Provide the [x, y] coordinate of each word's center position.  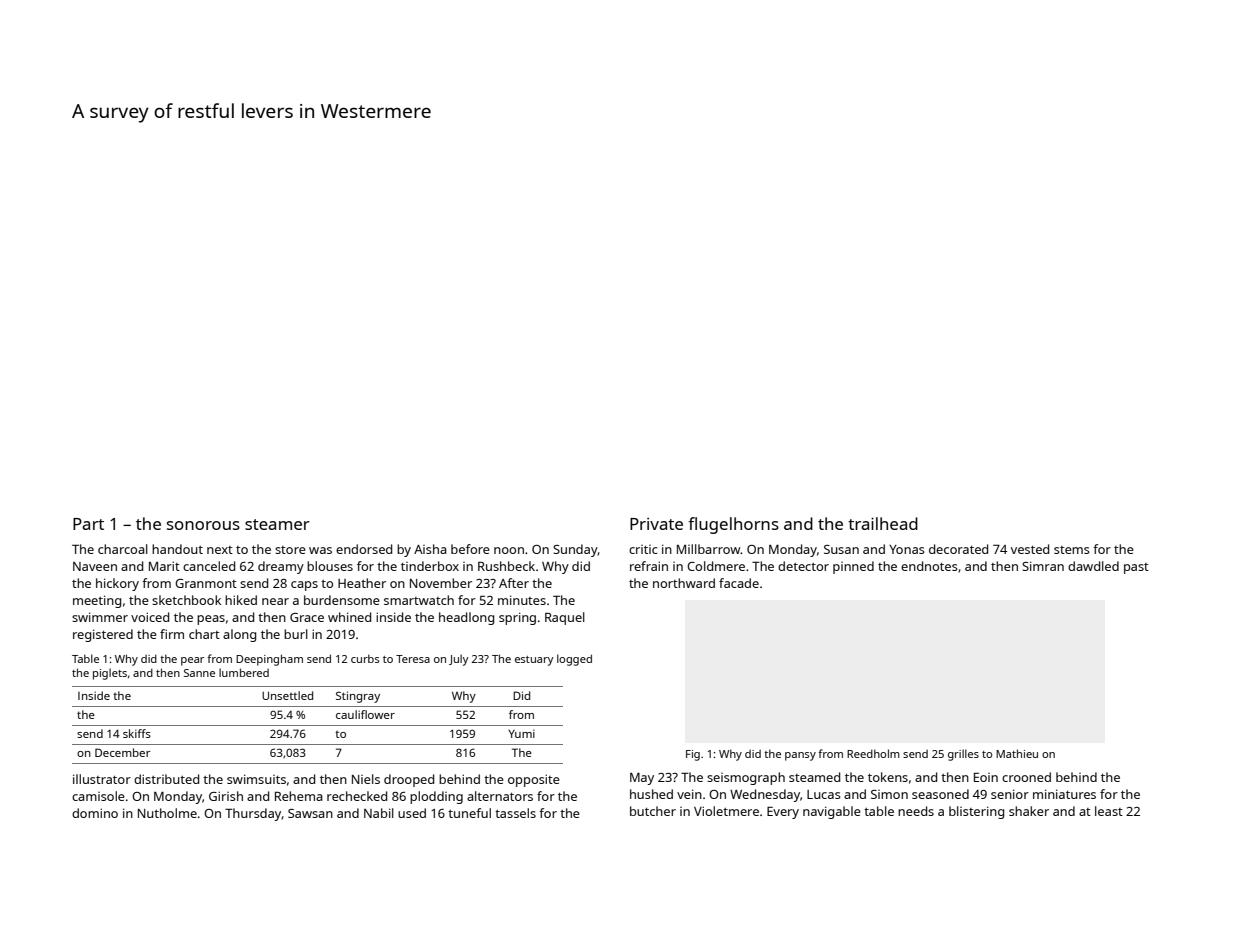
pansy [800, 756]
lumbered [244, 672]
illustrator [102, 779]
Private [656, 524]
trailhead [883, 523]
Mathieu [1017, 753]
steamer [277, 524]
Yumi [521, 733]
